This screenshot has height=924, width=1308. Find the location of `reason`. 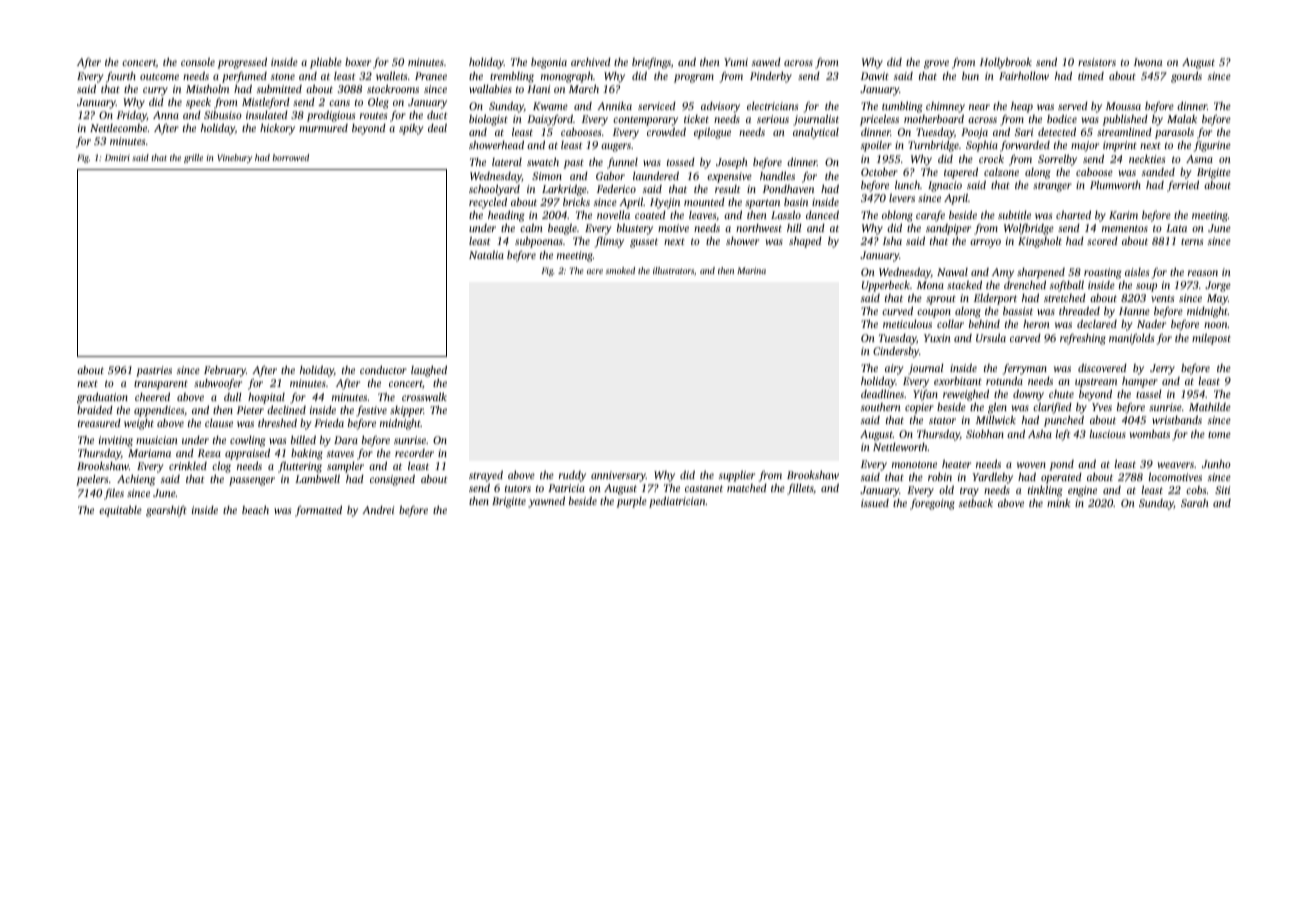

reason is located at coordinates (1203, 273).
